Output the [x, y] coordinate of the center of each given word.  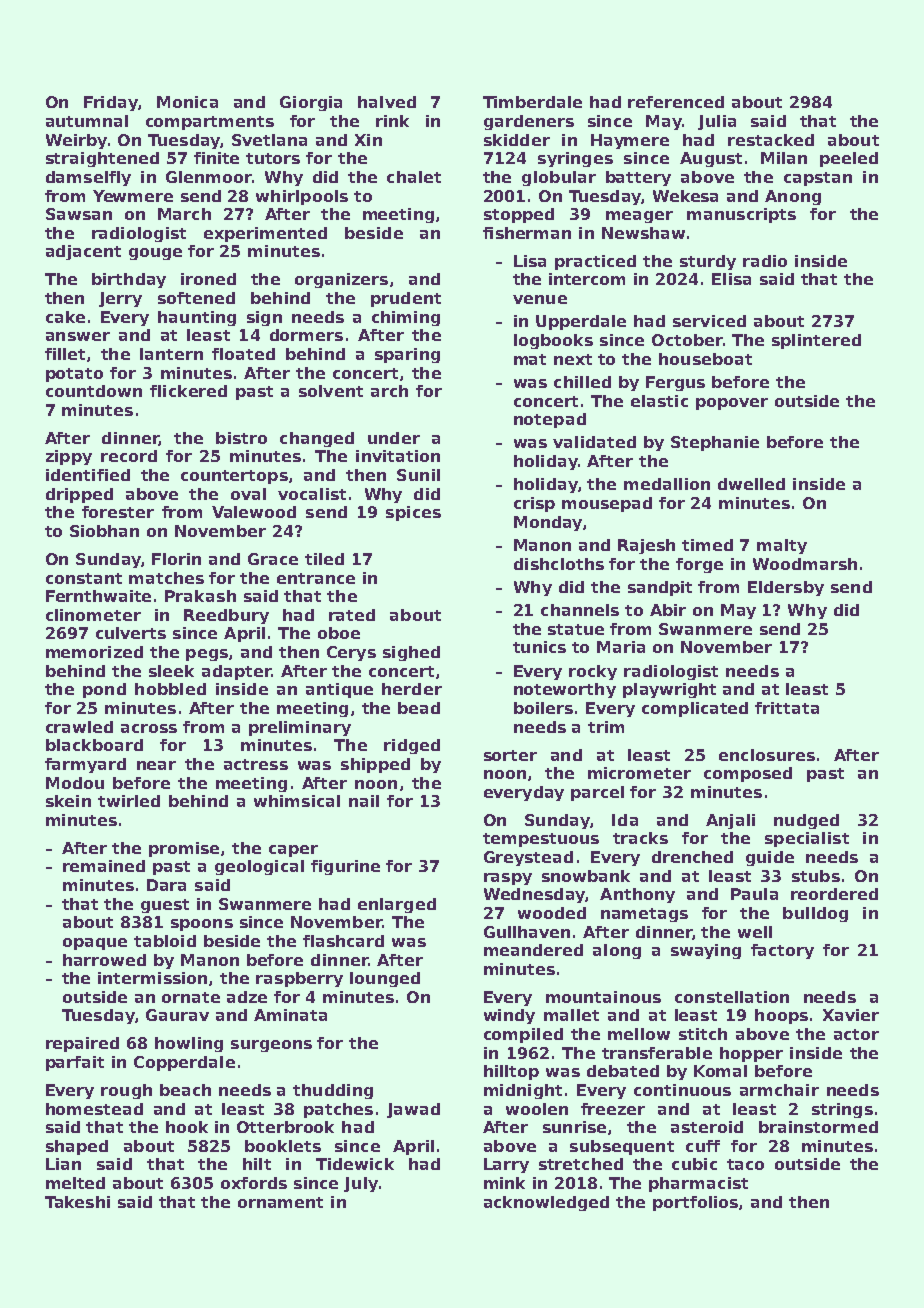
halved [387, 102]
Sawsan [79, 214]
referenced [676, 102]
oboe [339, 633]
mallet [571, 1015]
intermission [152, 978]
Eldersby [786, 588]
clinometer [93, 615]
